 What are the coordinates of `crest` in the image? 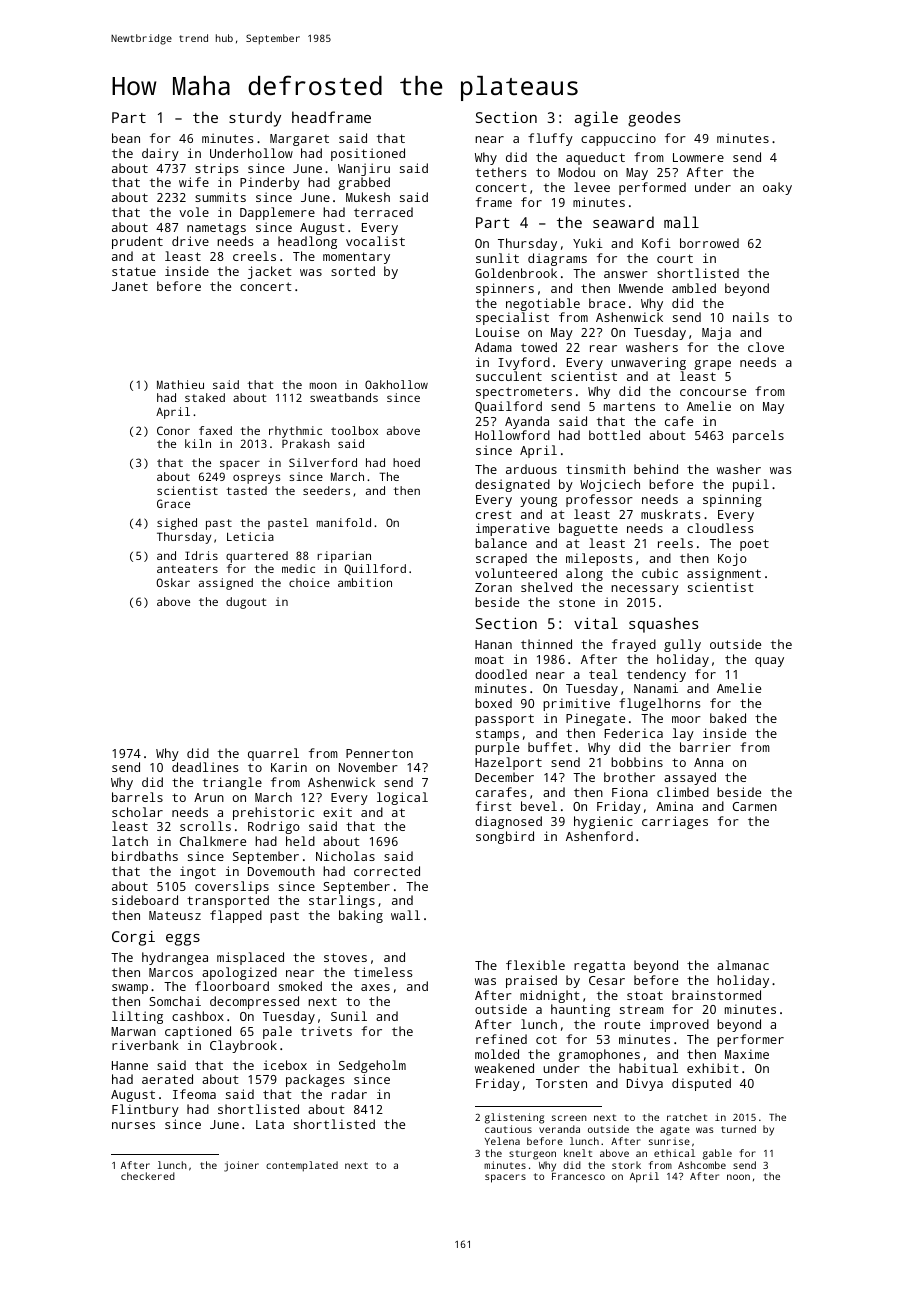 It's located at (494, 514).
